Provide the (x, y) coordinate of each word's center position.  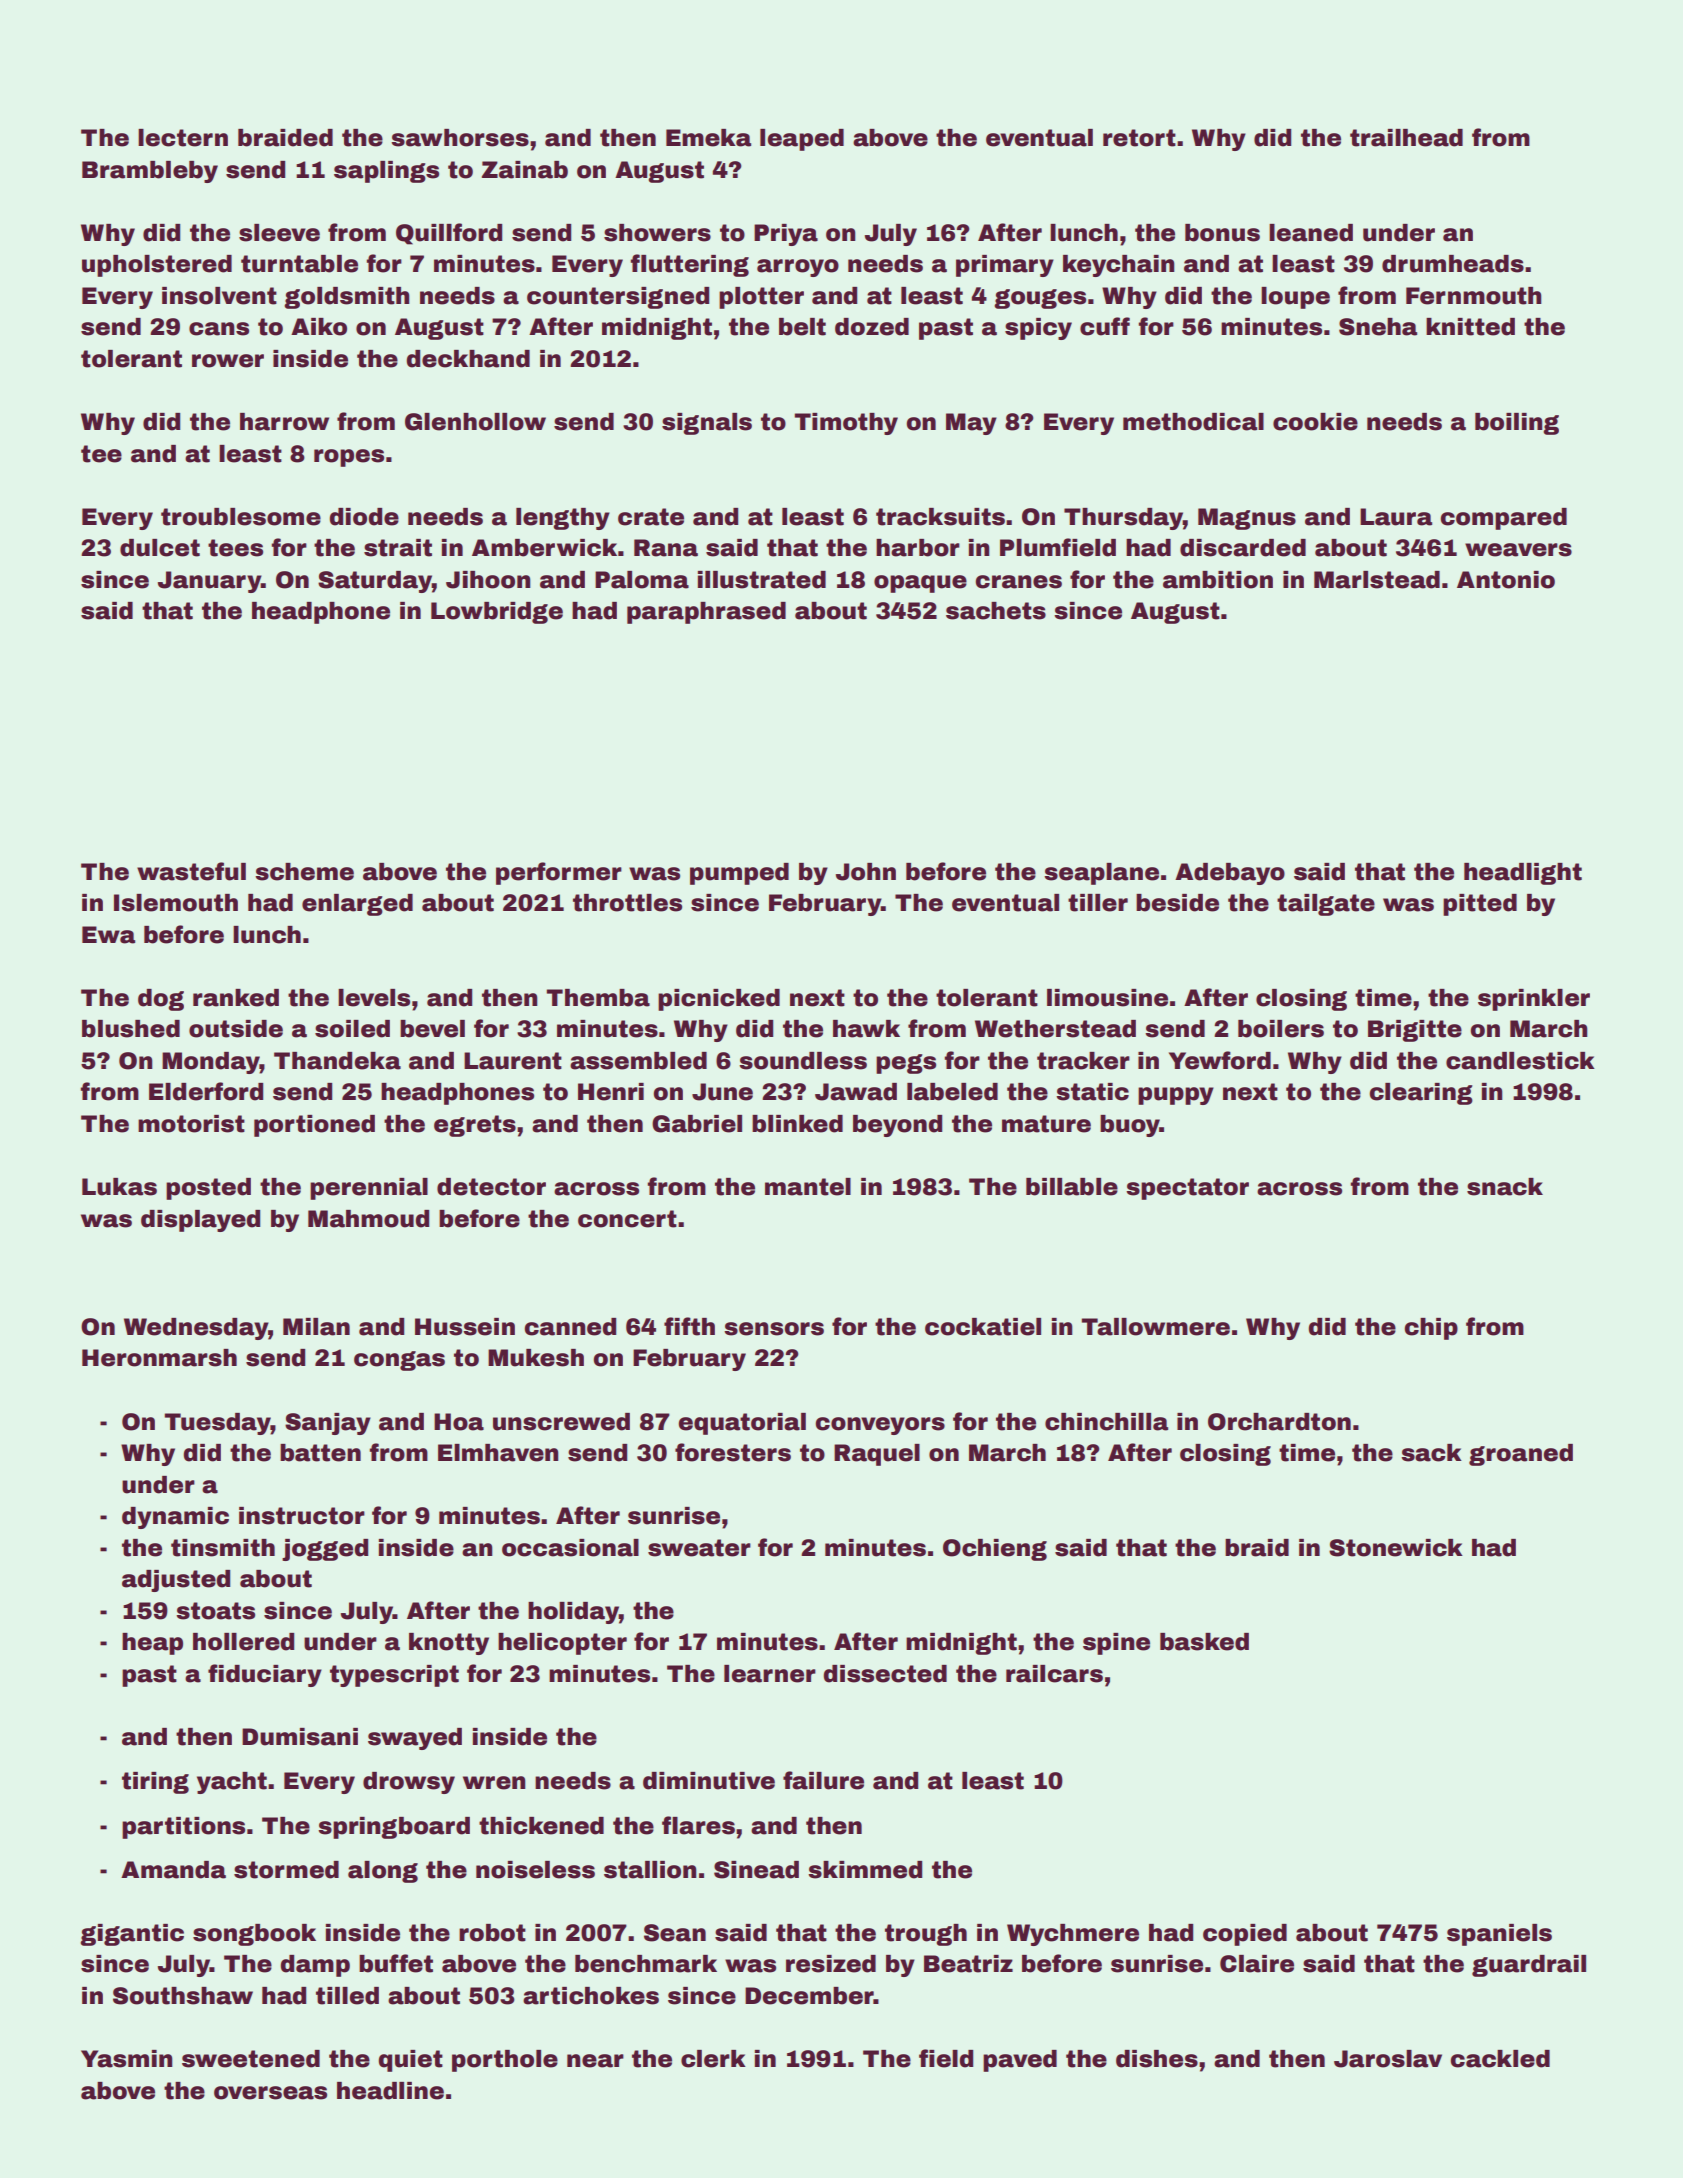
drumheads (1453, 264)
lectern (183, 138)
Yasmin (126, 2059)
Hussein (465, 1327)
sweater (699, 1548)
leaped (802, 140)
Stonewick (1396, 1548)
